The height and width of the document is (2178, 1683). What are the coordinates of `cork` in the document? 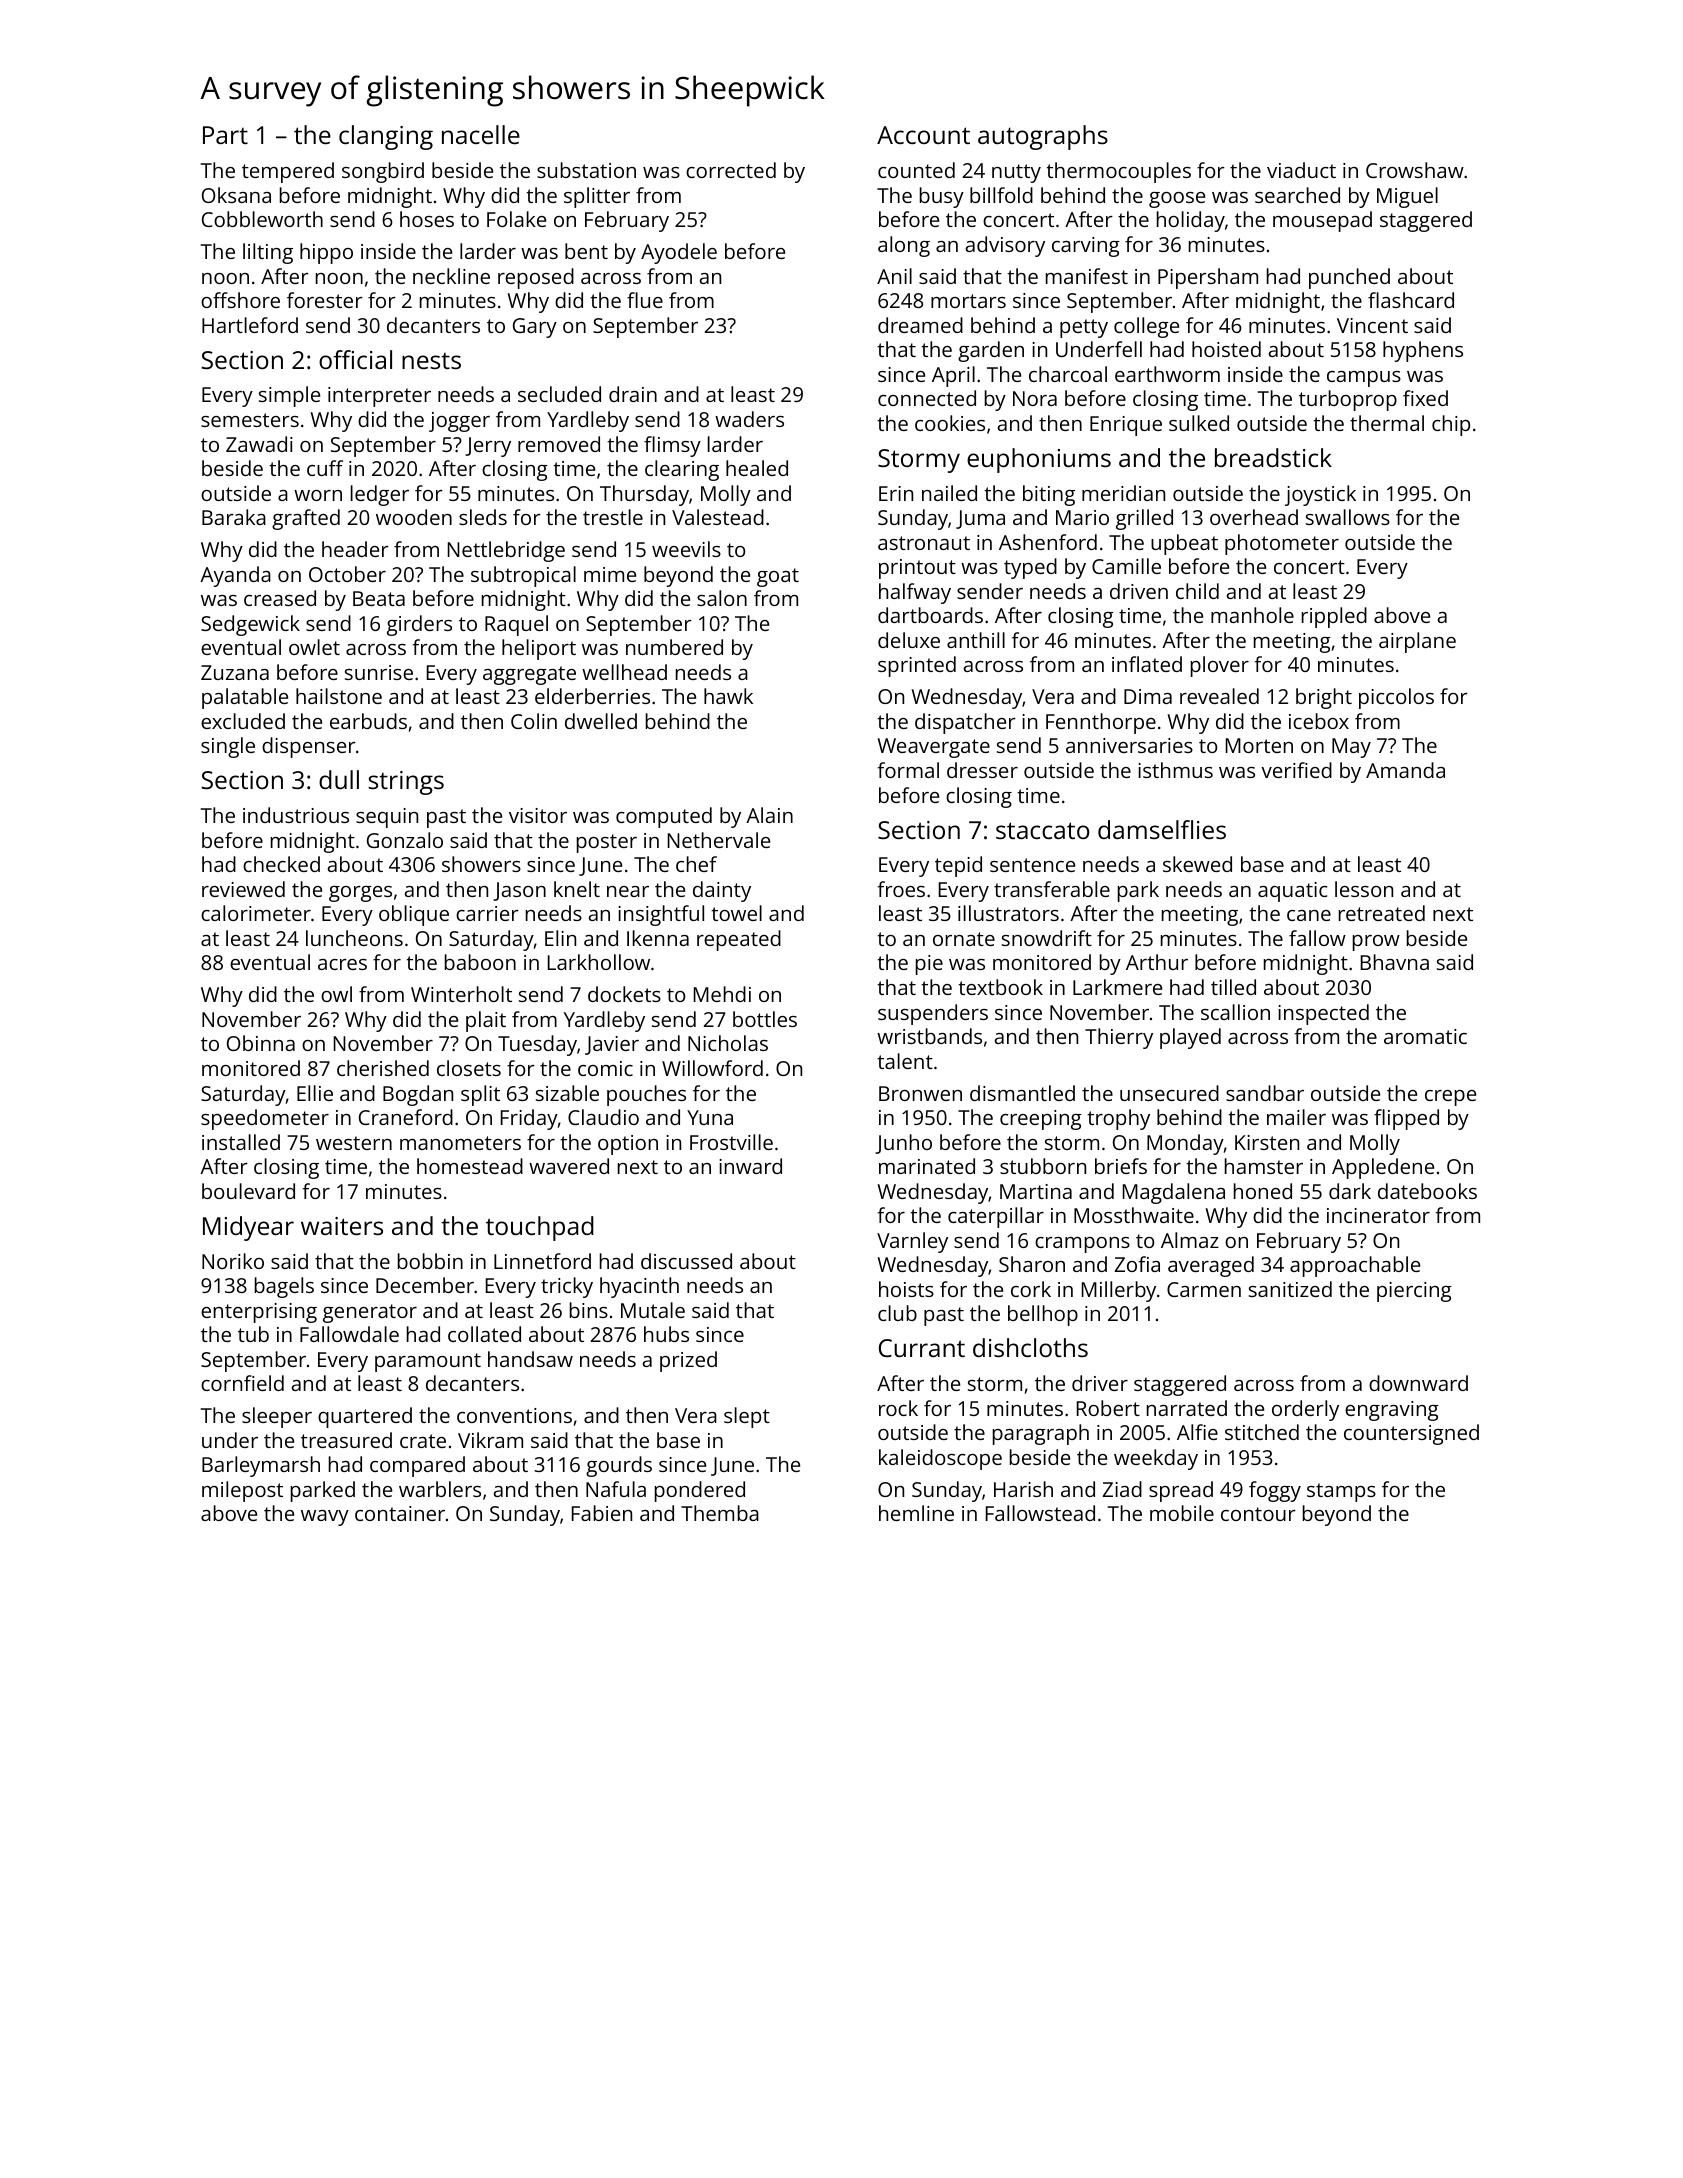 It's located at (1031, 1289).
